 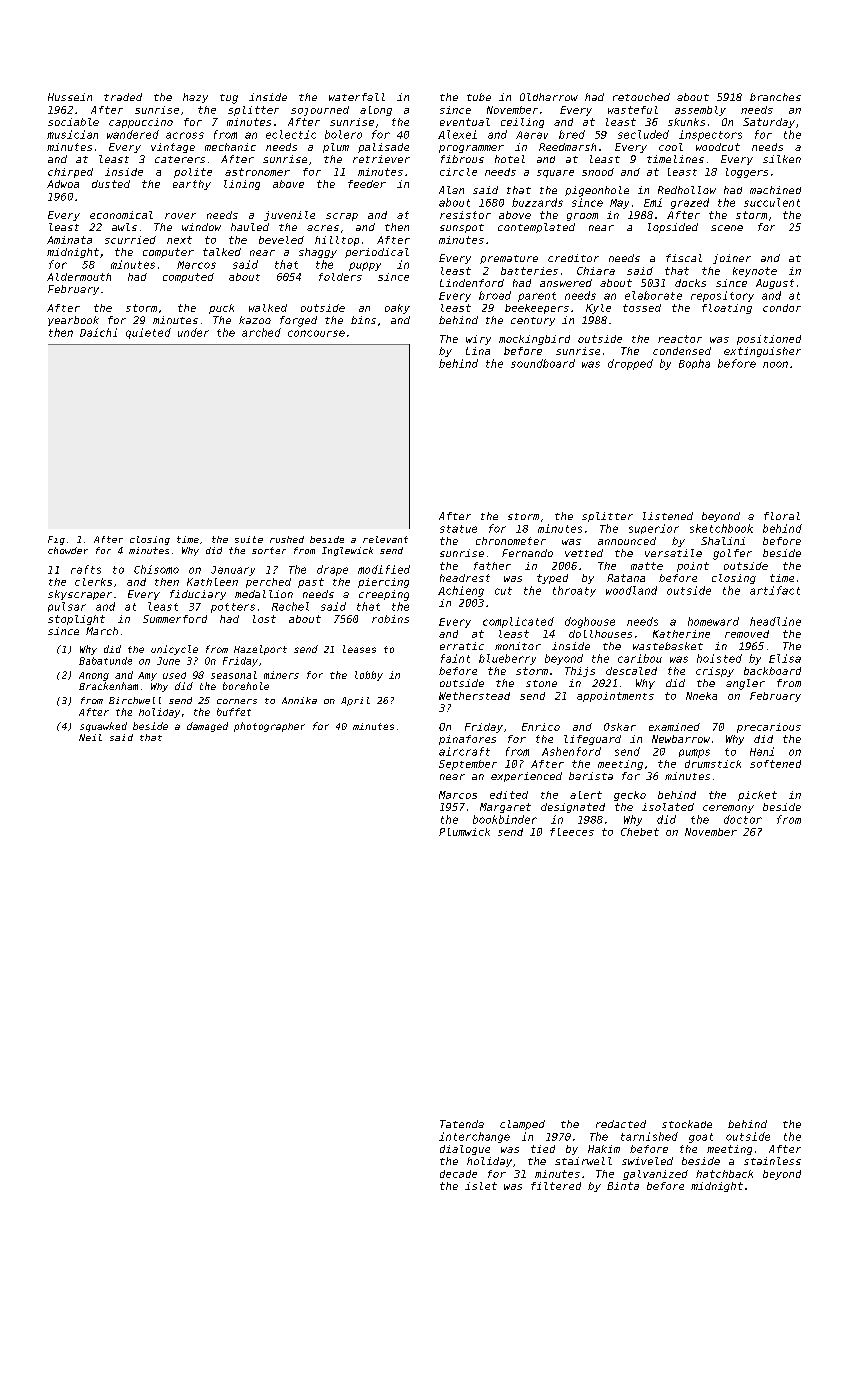 I want to click on stainless, so click(x=772, y=1161).
